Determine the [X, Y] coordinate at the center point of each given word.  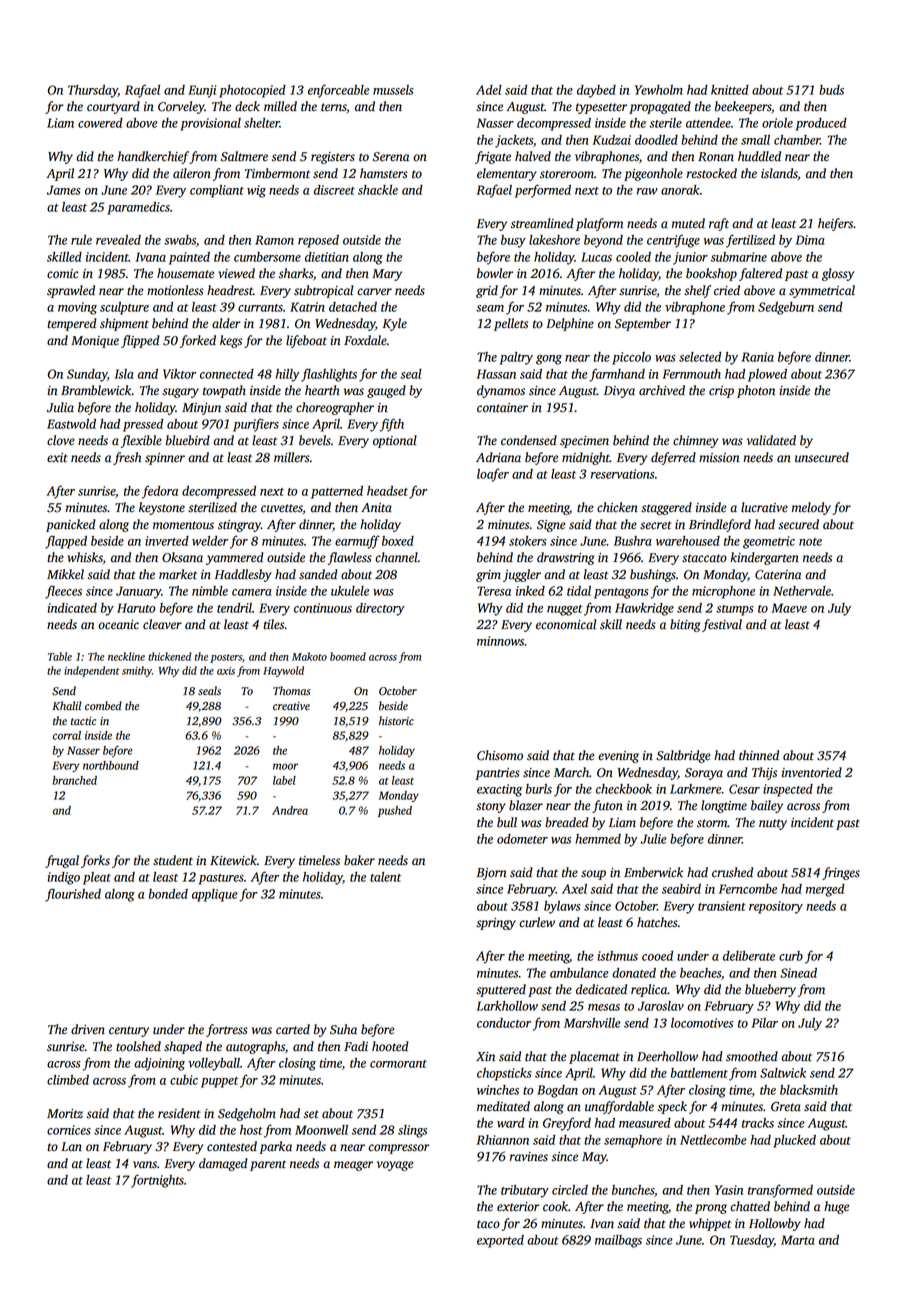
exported [500, 1241]
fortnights [157, 1181]
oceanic [118, 625]
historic [396, 721]
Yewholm [659, 90]
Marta [798, 1240]
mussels [393, 90]
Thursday [93, 91]
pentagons [621, 593]
